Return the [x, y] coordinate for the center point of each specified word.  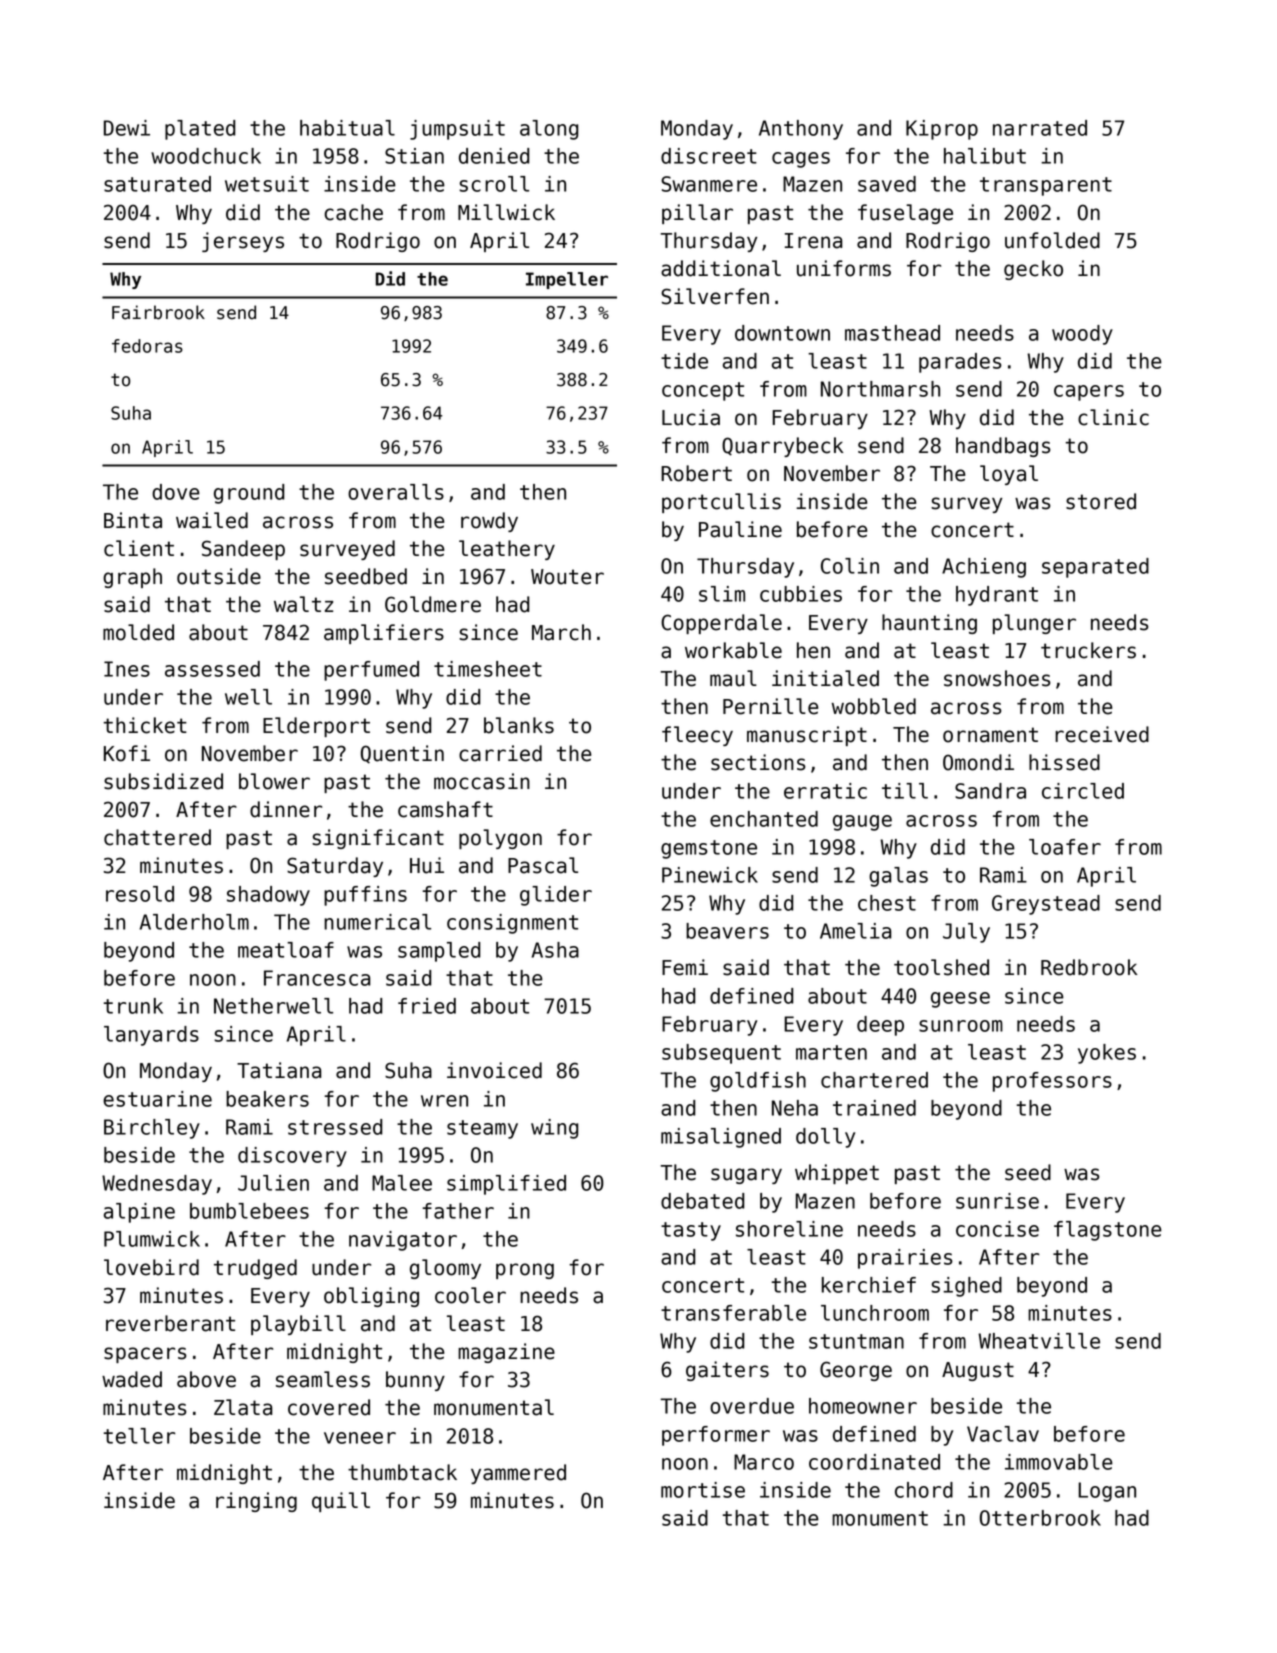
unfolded [1052, 240]
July [966, 933]
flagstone [1108, 1231]
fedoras [147, 346]
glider [556, 896]
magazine [506, 1353]
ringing [256, 1502]
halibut [985, 156]
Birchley [152, 1129]
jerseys [243, 242]
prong [525, 1271]
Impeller [567, 280]
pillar [697, 214]
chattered [157, 837]
